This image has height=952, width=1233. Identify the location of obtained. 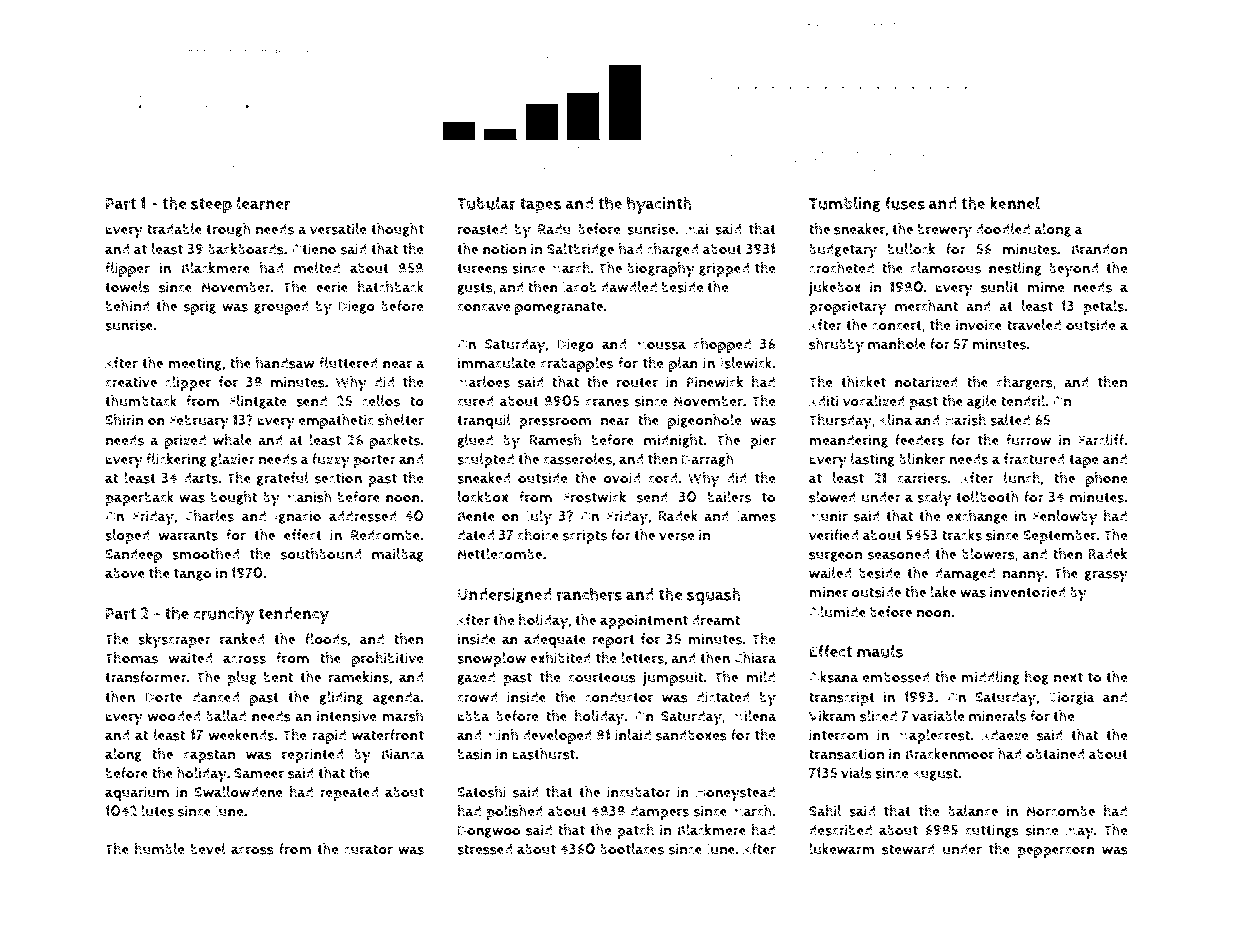
(1055, 754).
